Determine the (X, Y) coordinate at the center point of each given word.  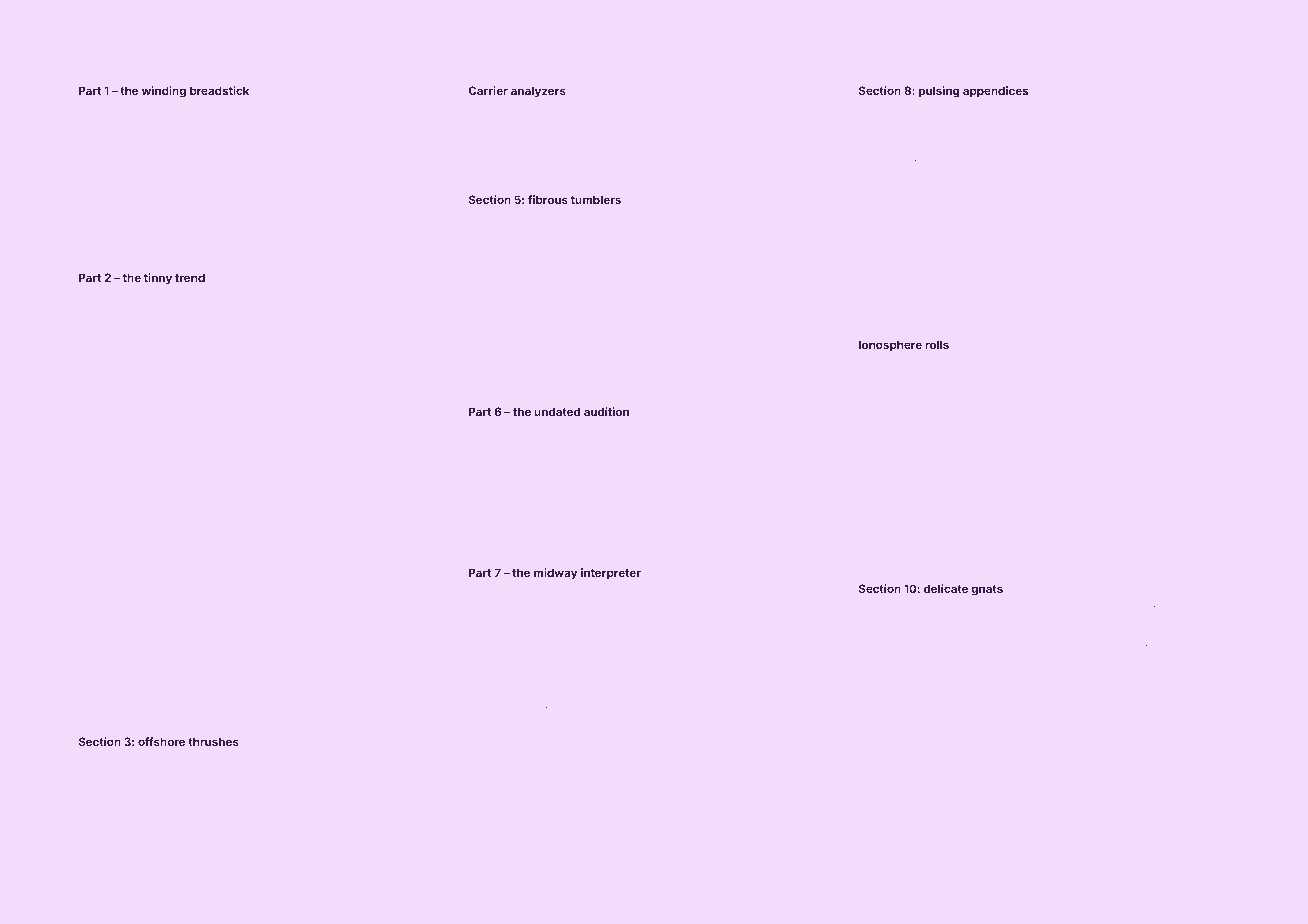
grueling (188, 845)
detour (873, 173)
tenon (137, 121)
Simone (1178, 234)
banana (875, 633)
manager (429, 858)
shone (785, 380)
